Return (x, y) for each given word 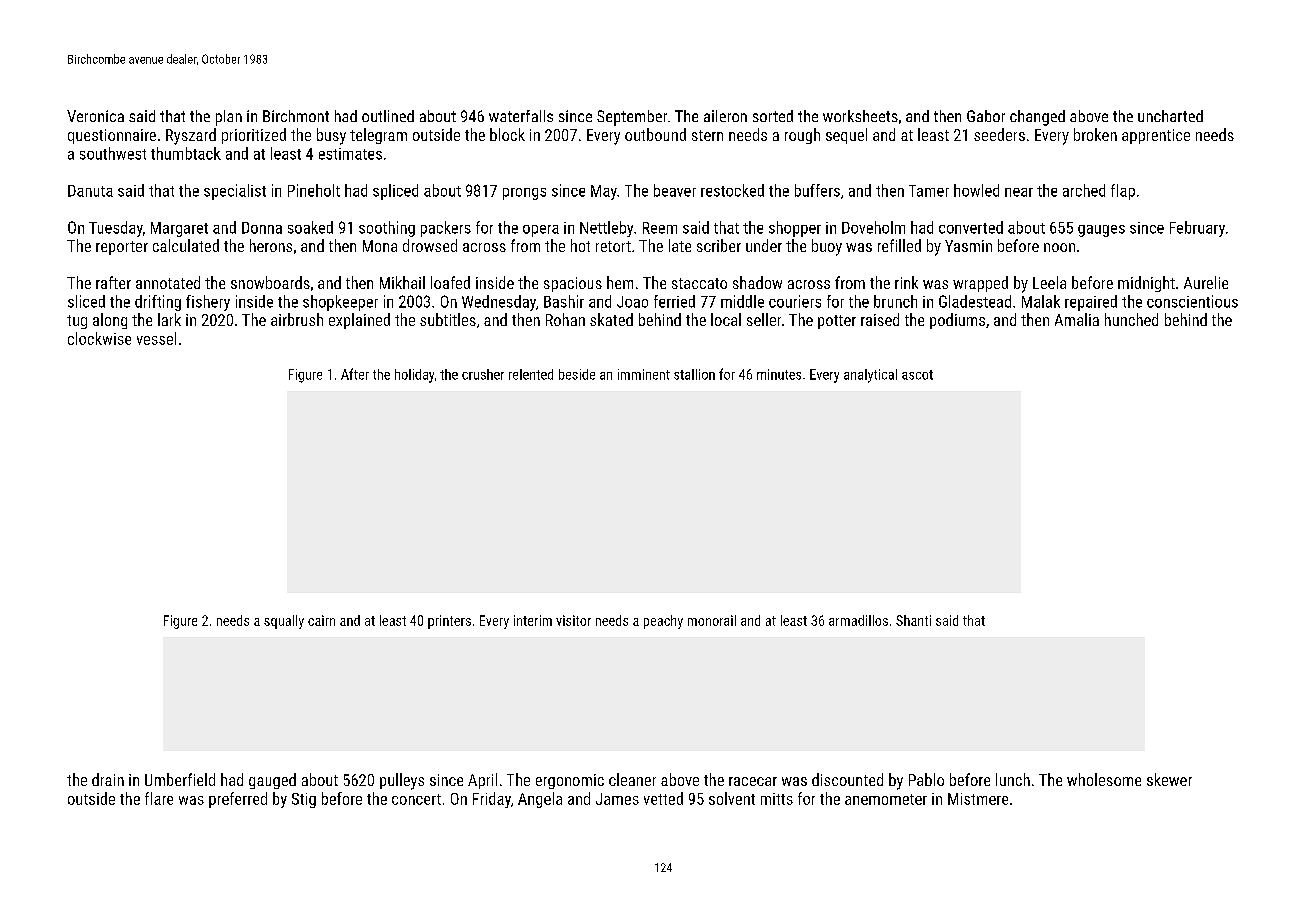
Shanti (913, 620)
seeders (999, 134)
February (1197, 229)
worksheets (860, 116)
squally (284, 622)
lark (169, 319)
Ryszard (191, 136)
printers (449, 622)
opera (541, 231)
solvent (732, 798)
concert (416, 799)
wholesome (1104, 779)
